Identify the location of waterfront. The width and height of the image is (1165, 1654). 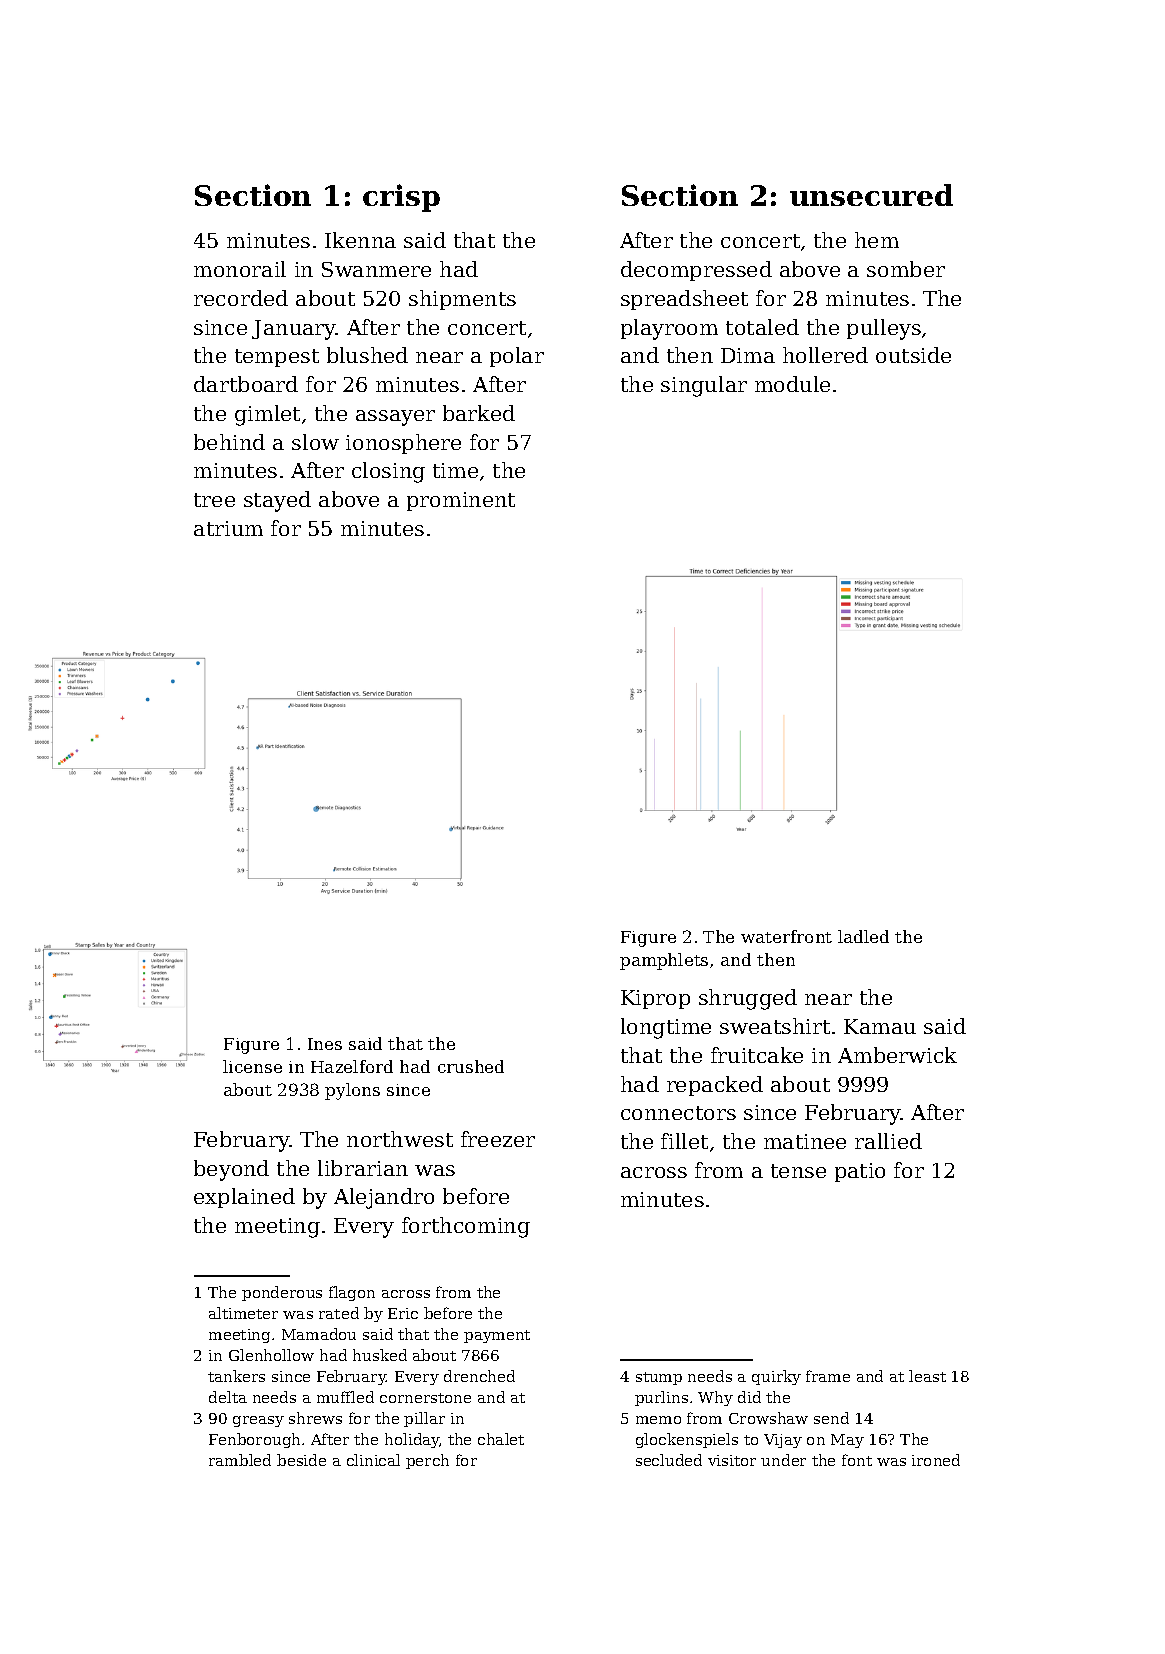
(786, 936).
